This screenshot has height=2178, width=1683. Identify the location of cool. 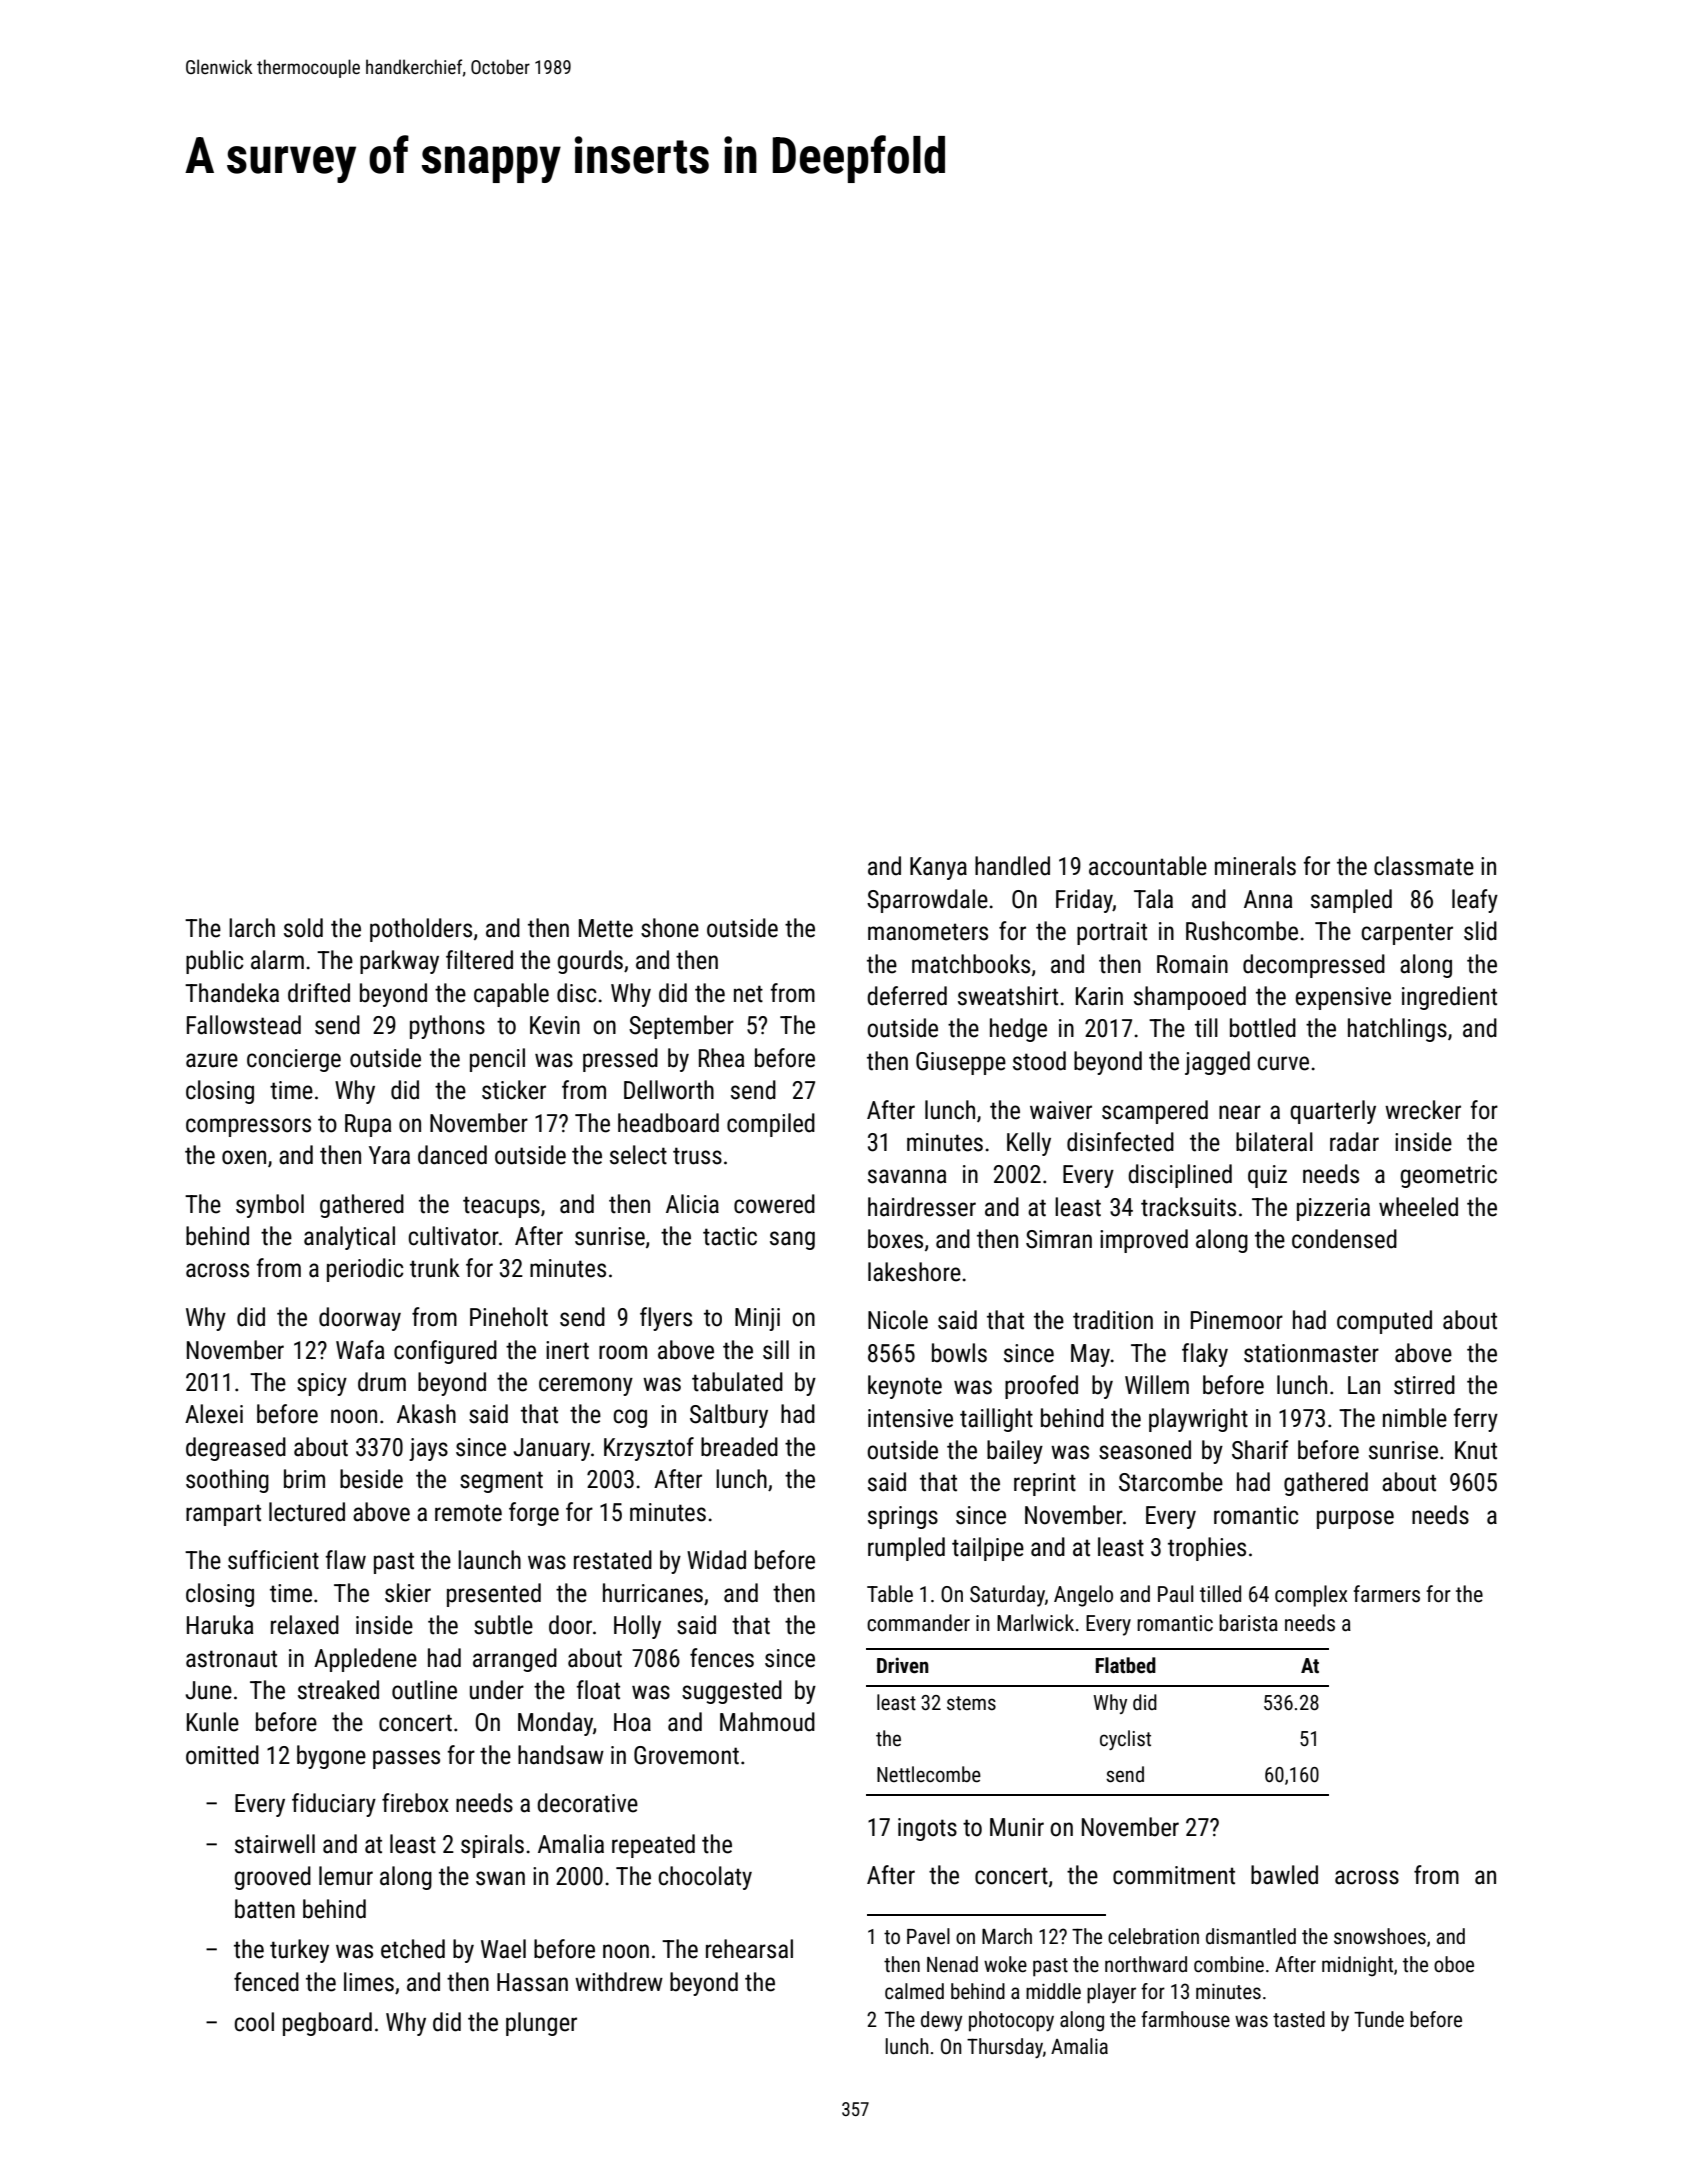
(254, 2022).
